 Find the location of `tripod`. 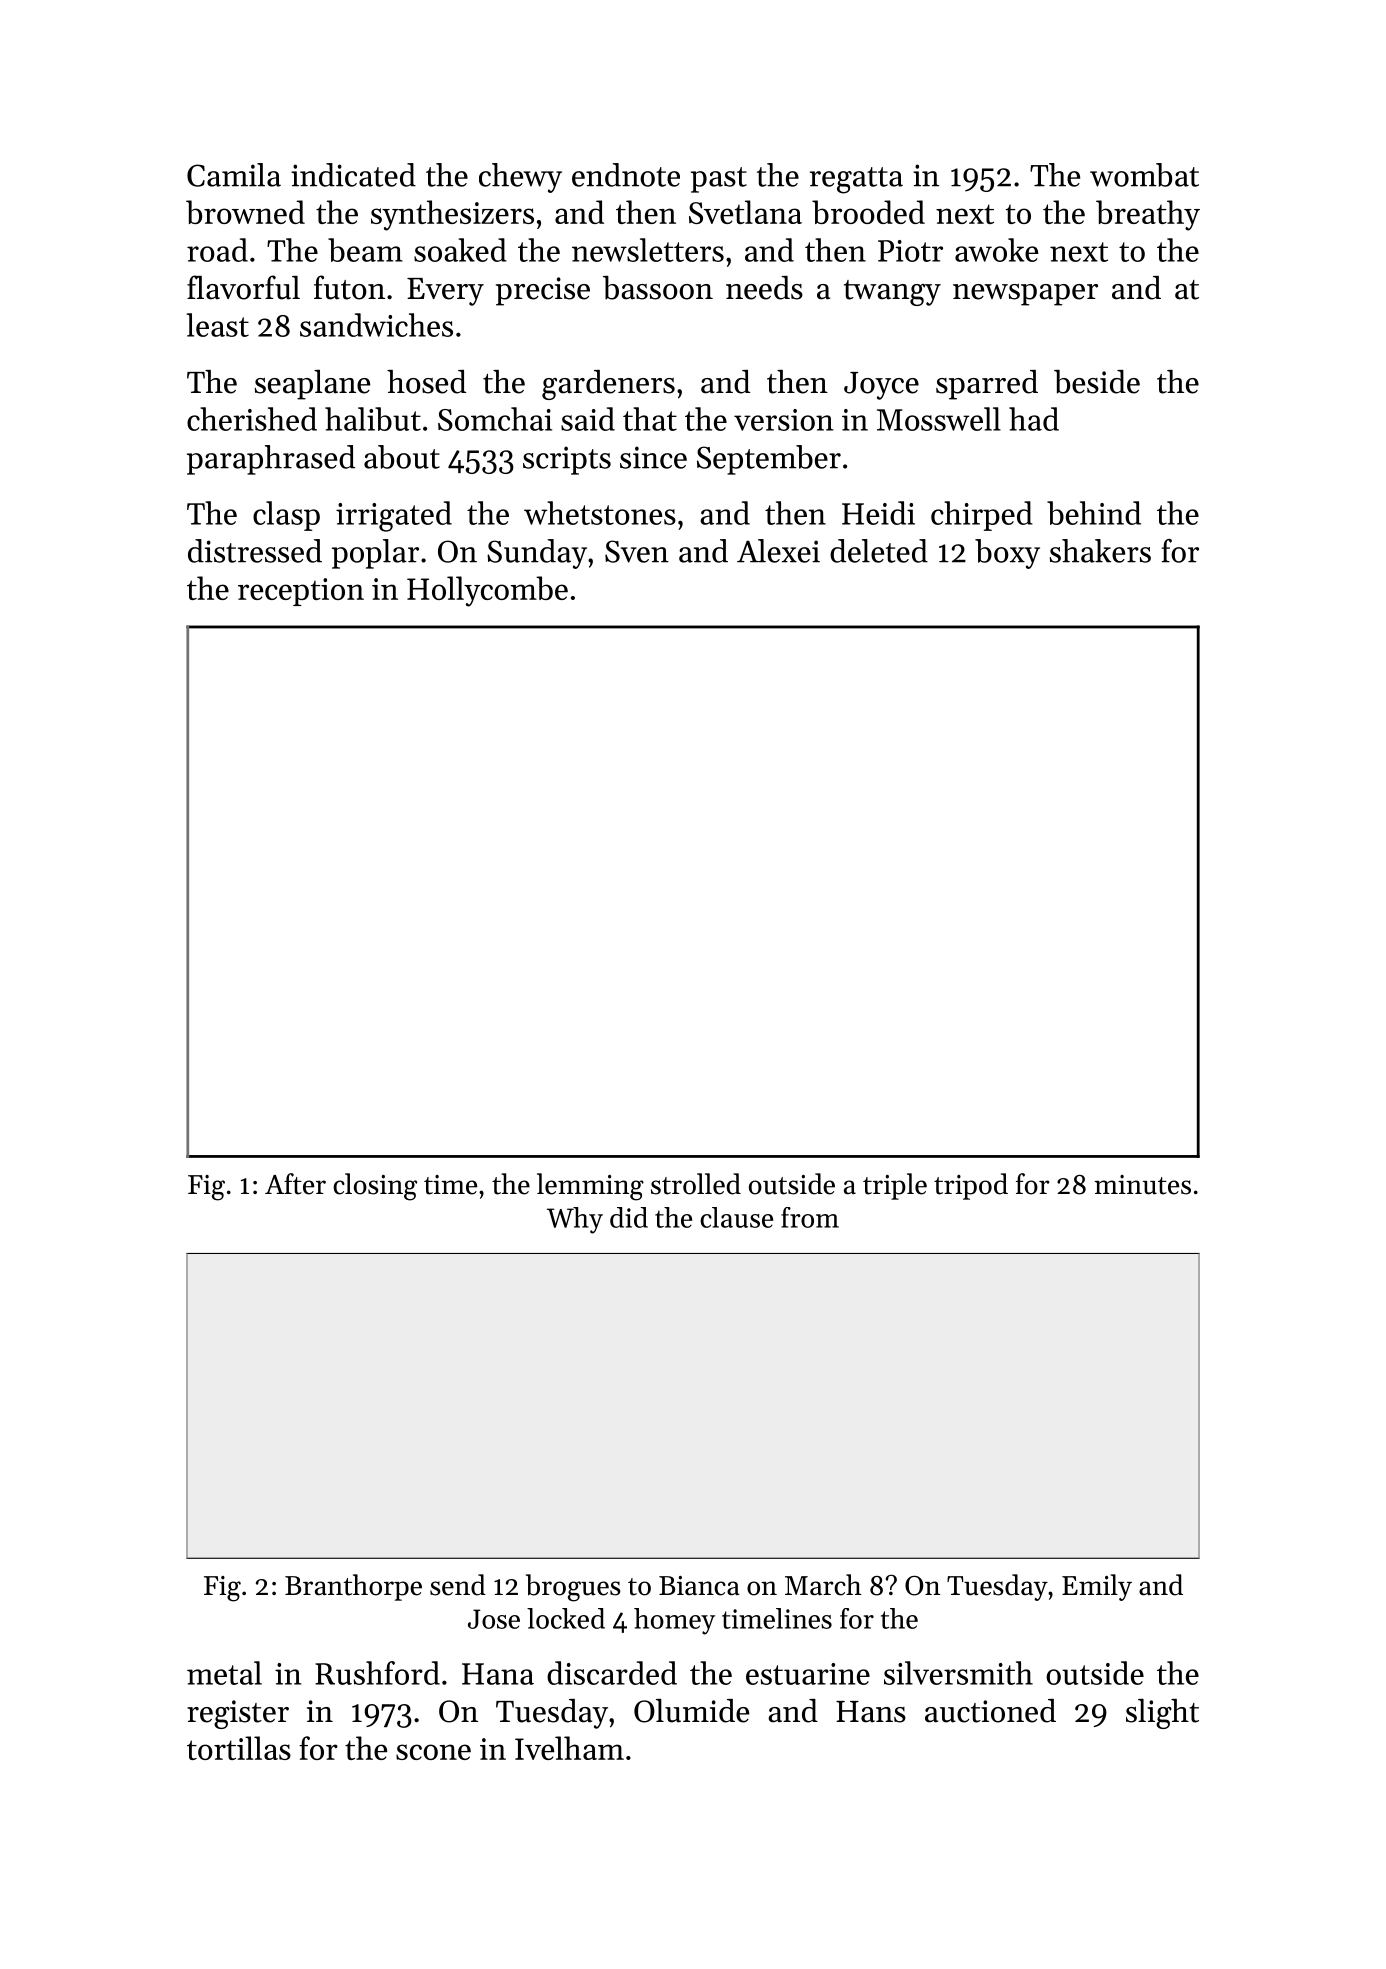

tripod is located at coordinates (971, 1186).
